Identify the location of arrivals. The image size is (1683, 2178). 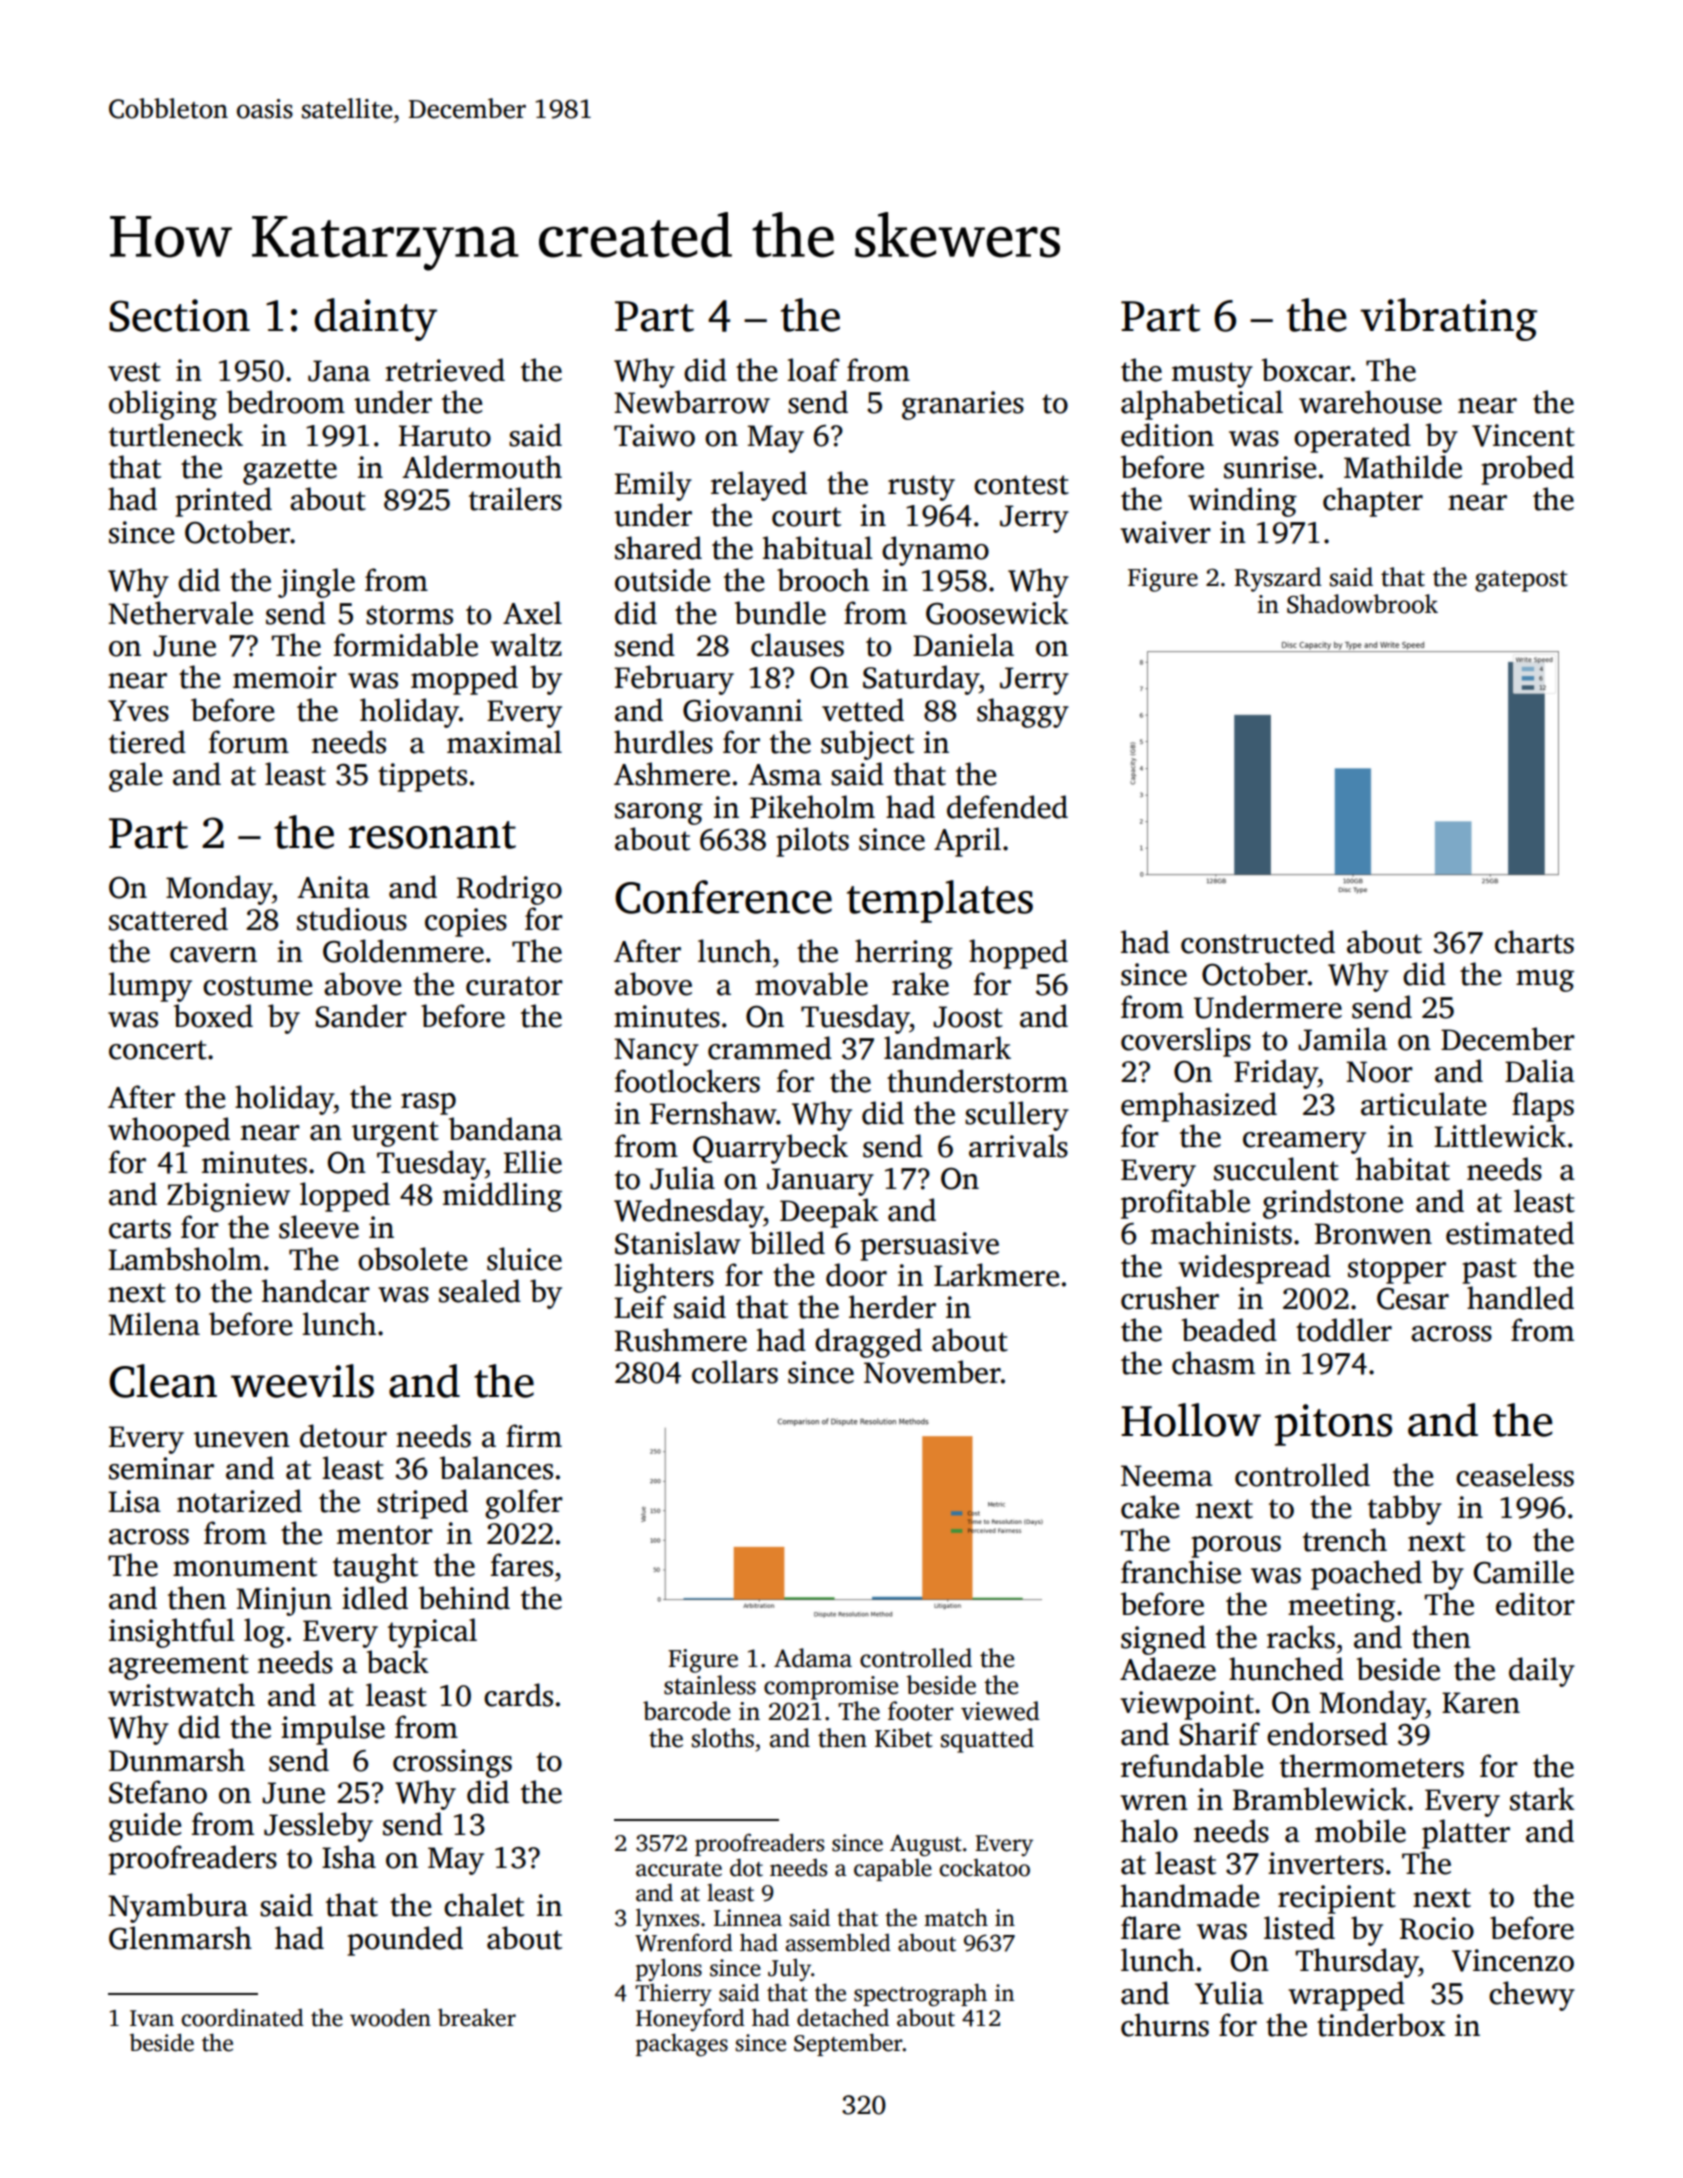
(1018, 1146).
